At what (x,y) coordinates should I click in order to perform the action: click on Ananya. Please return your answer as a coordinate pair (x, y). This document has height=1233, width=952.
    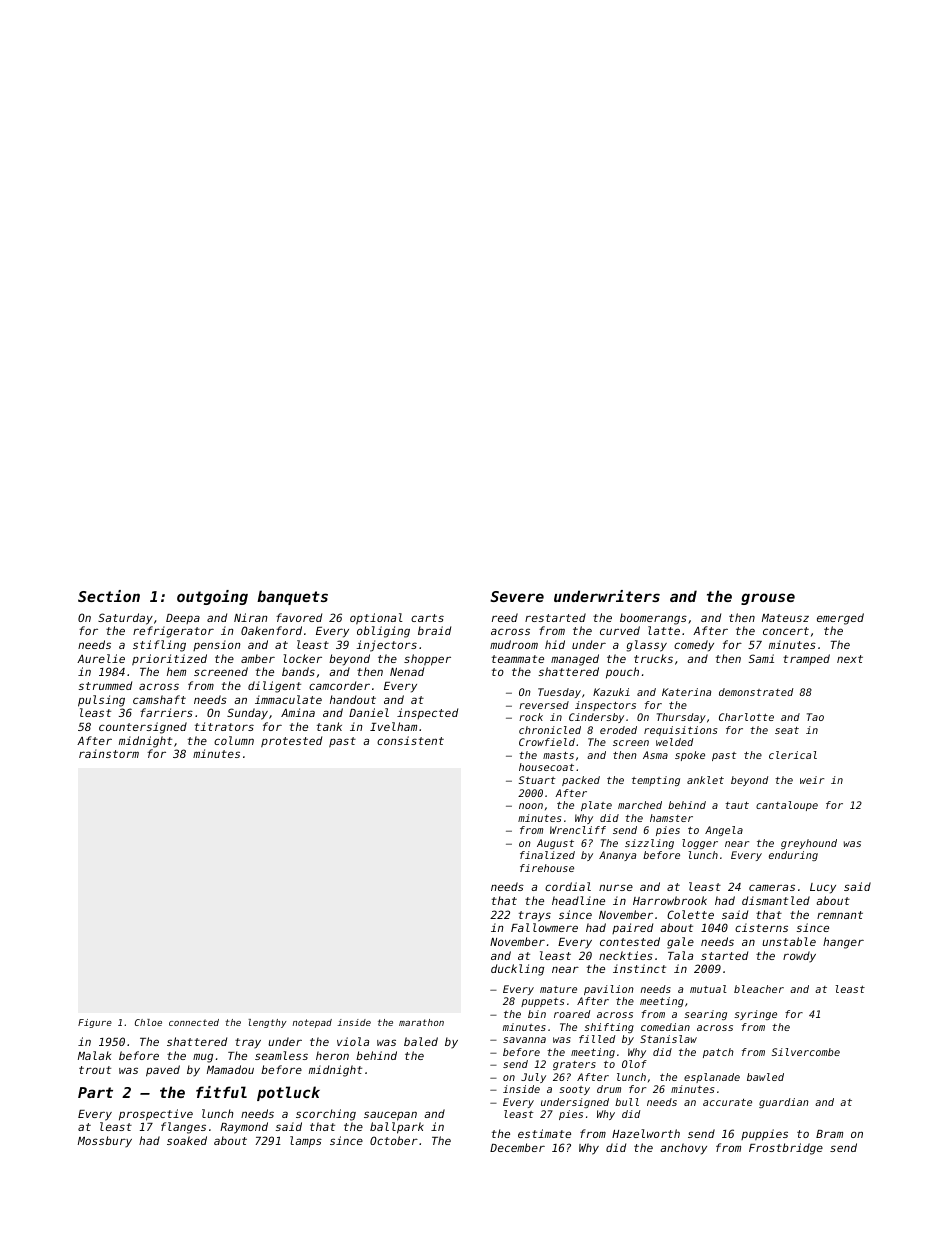
    Looking at the image, I should click on (617, 856).
